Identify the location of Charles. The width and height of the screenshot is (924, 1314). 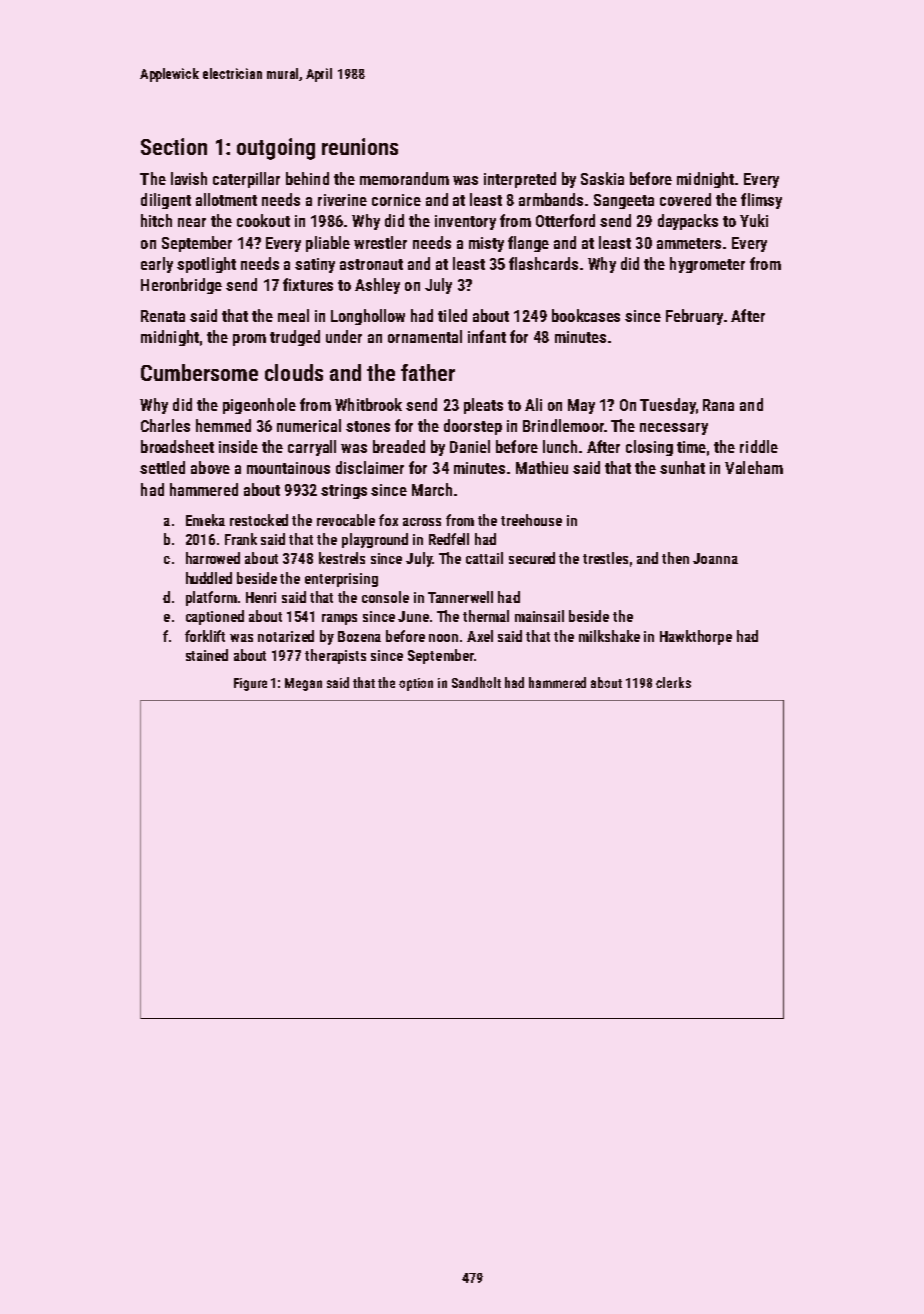
(165, 425).
